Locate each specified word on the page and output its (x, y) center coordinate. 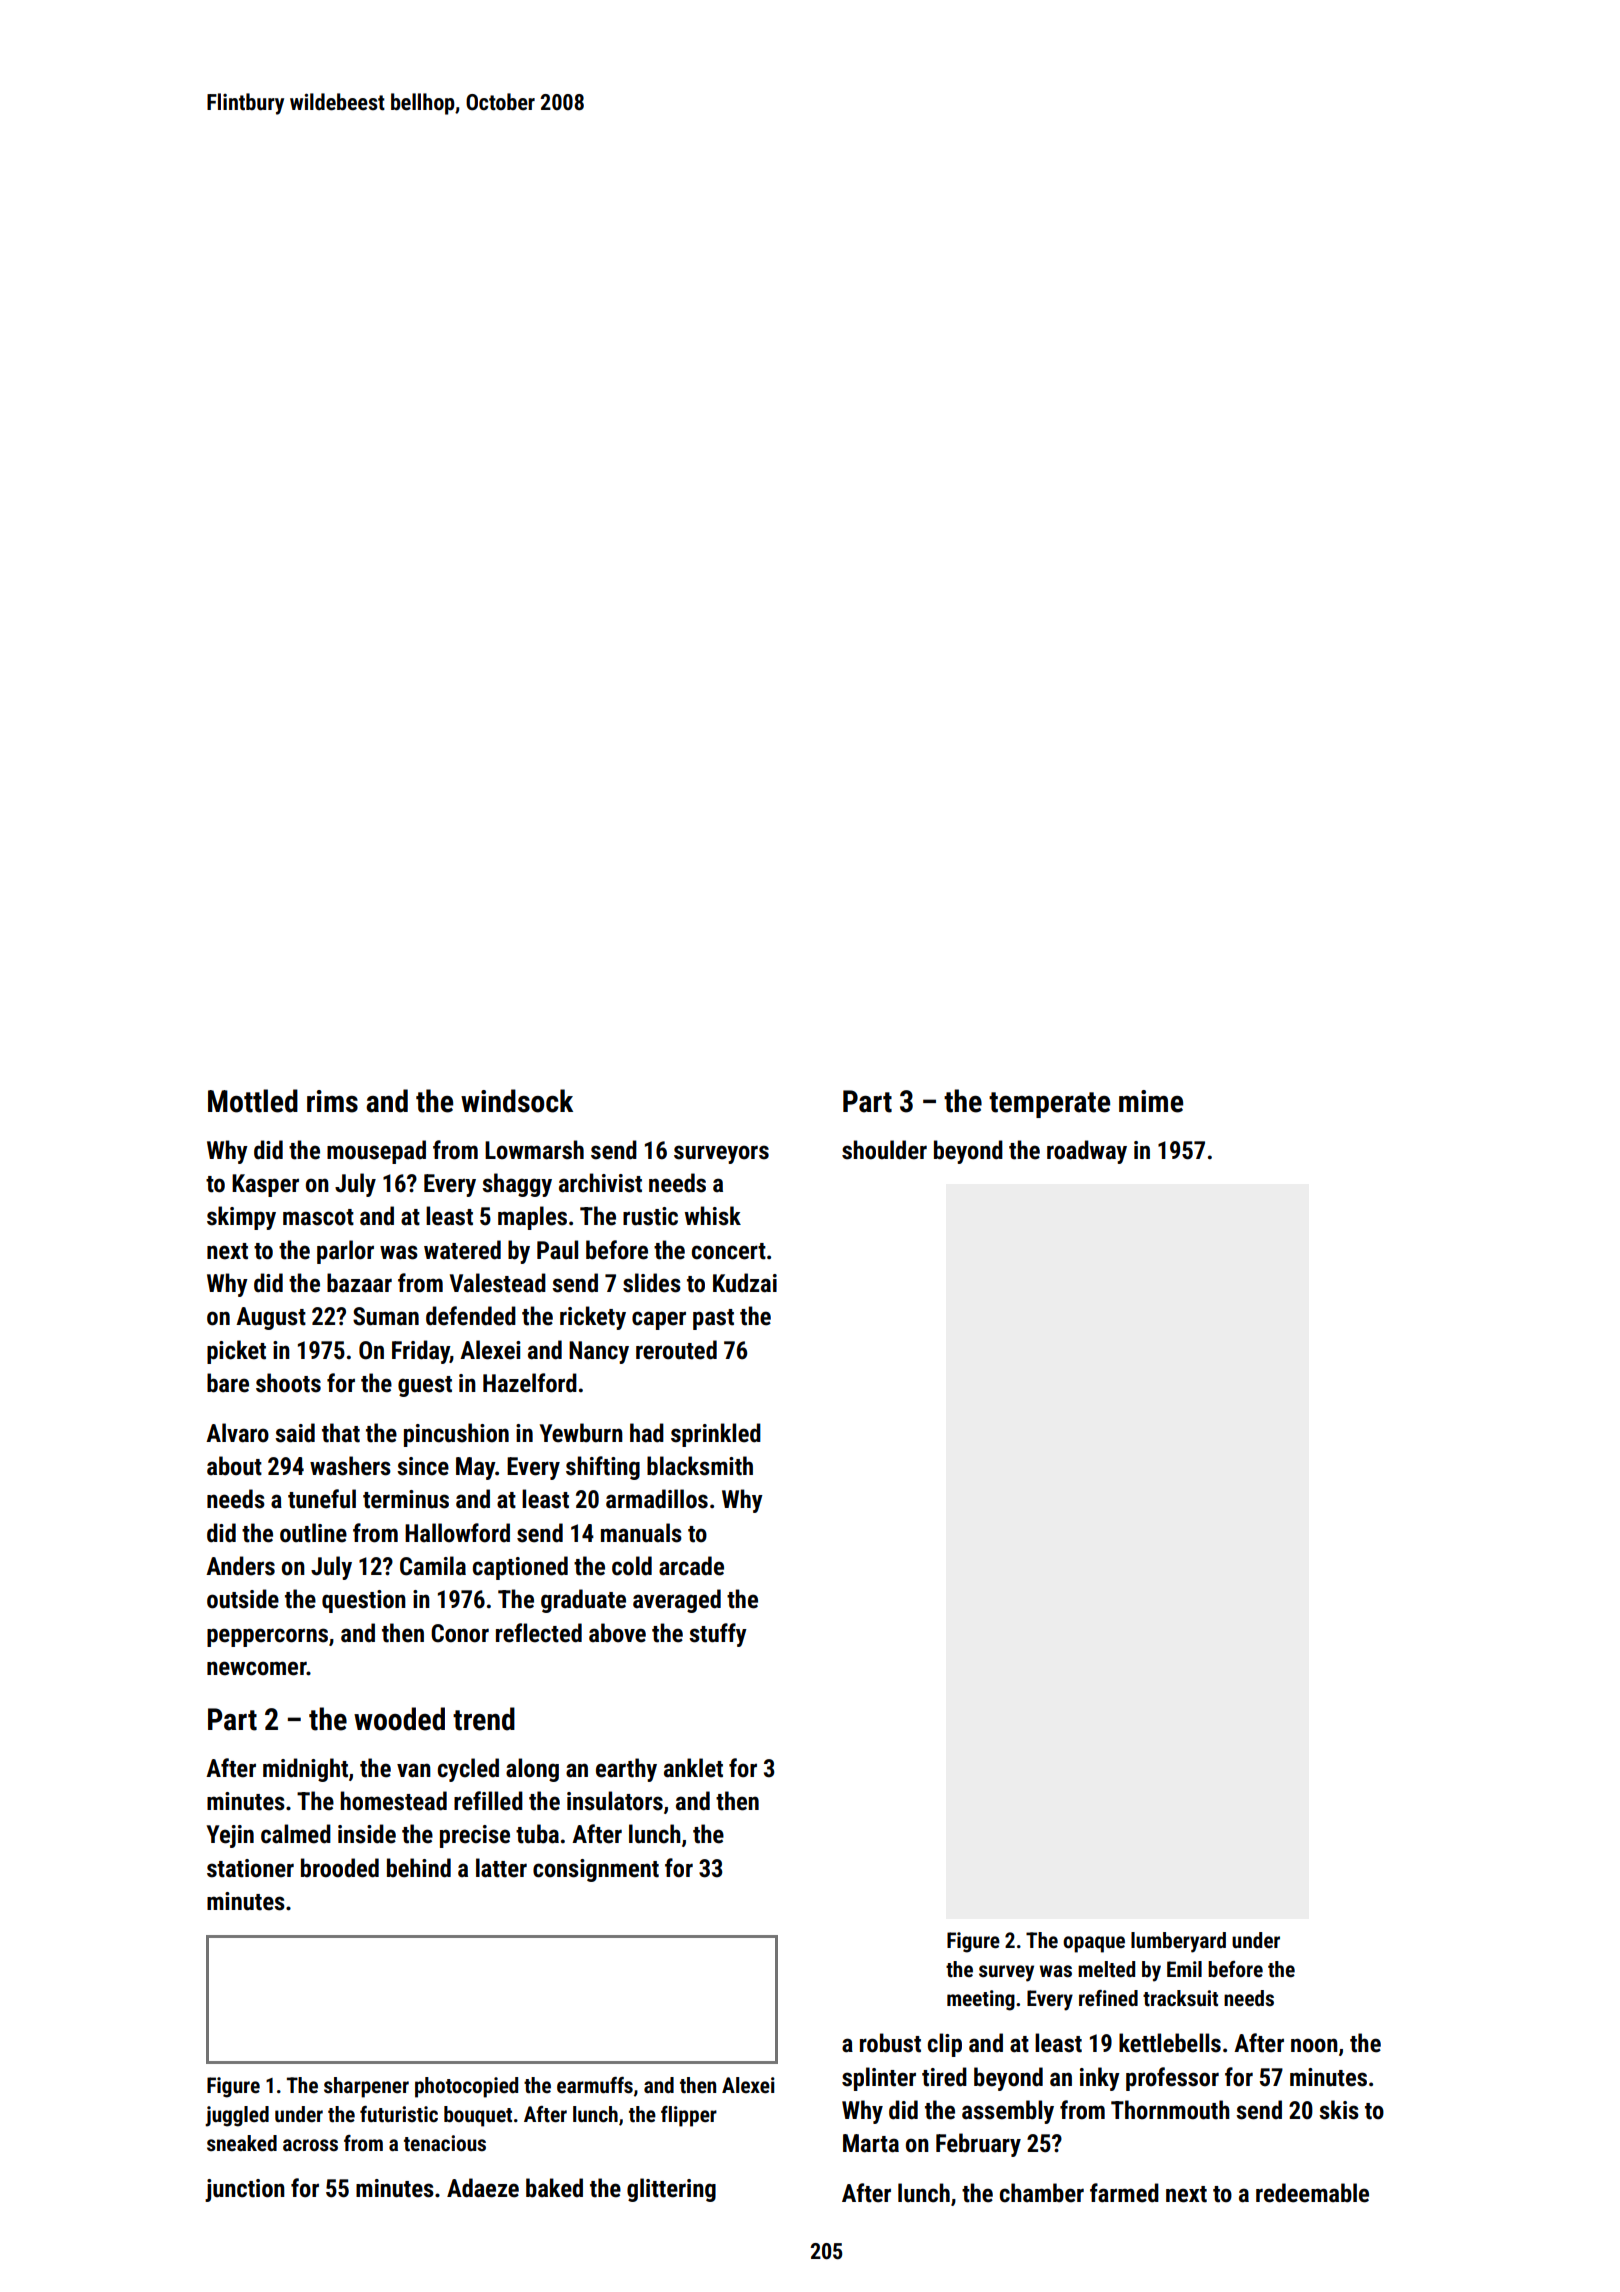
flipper (689, 2116)
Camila (433, 1566)
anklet (693, 1768)
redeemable (1312, 2193)
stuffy (718, 1635)
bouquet (478, 2116)
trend (484, 1719)
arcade (691, 1566)
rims (332, 1101)
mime (1151, 1101)
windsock (517, 1101)
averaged (677, 1601)
